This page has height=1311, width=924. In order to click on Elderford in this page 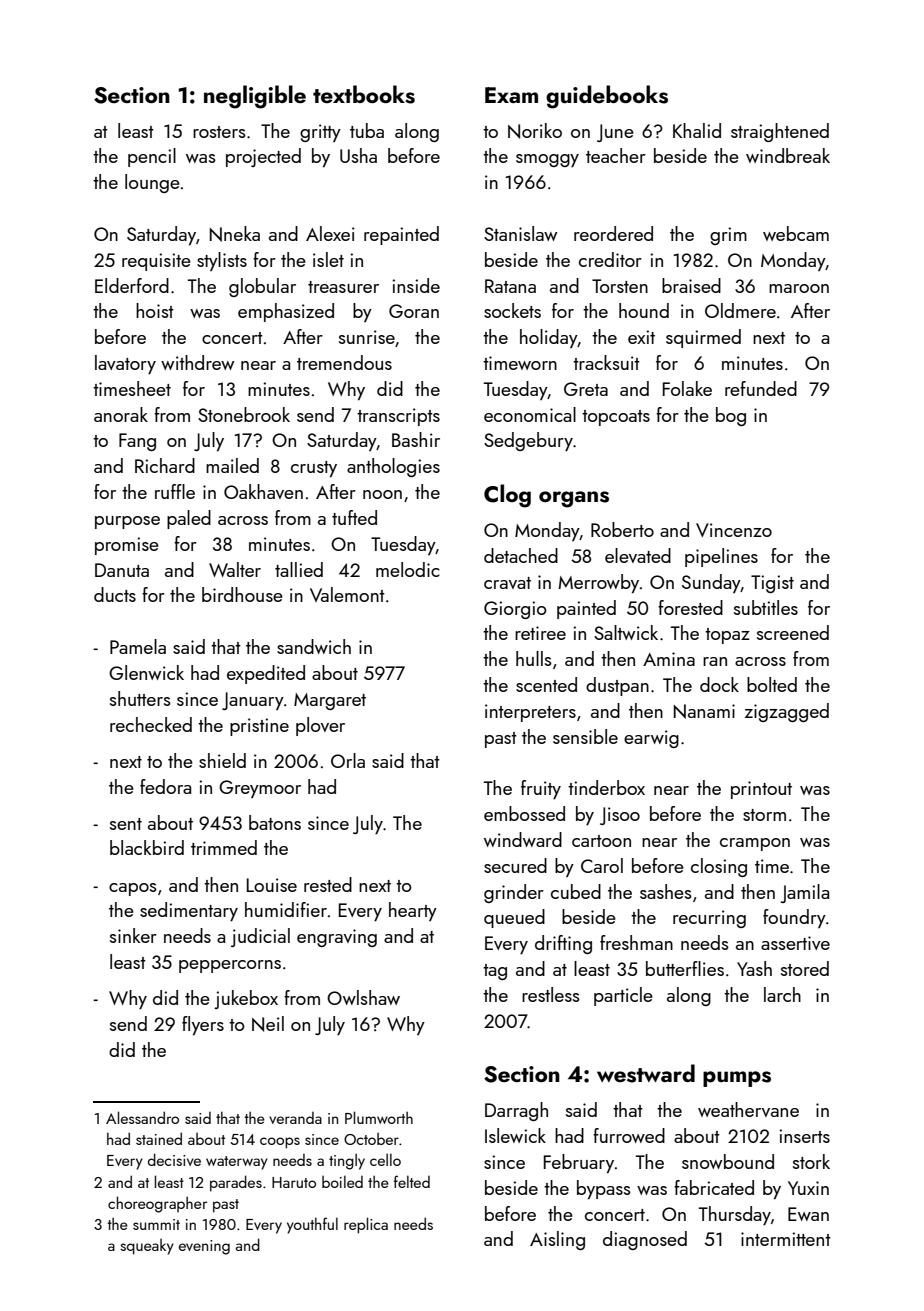, I will do `click(132, 285)`.
